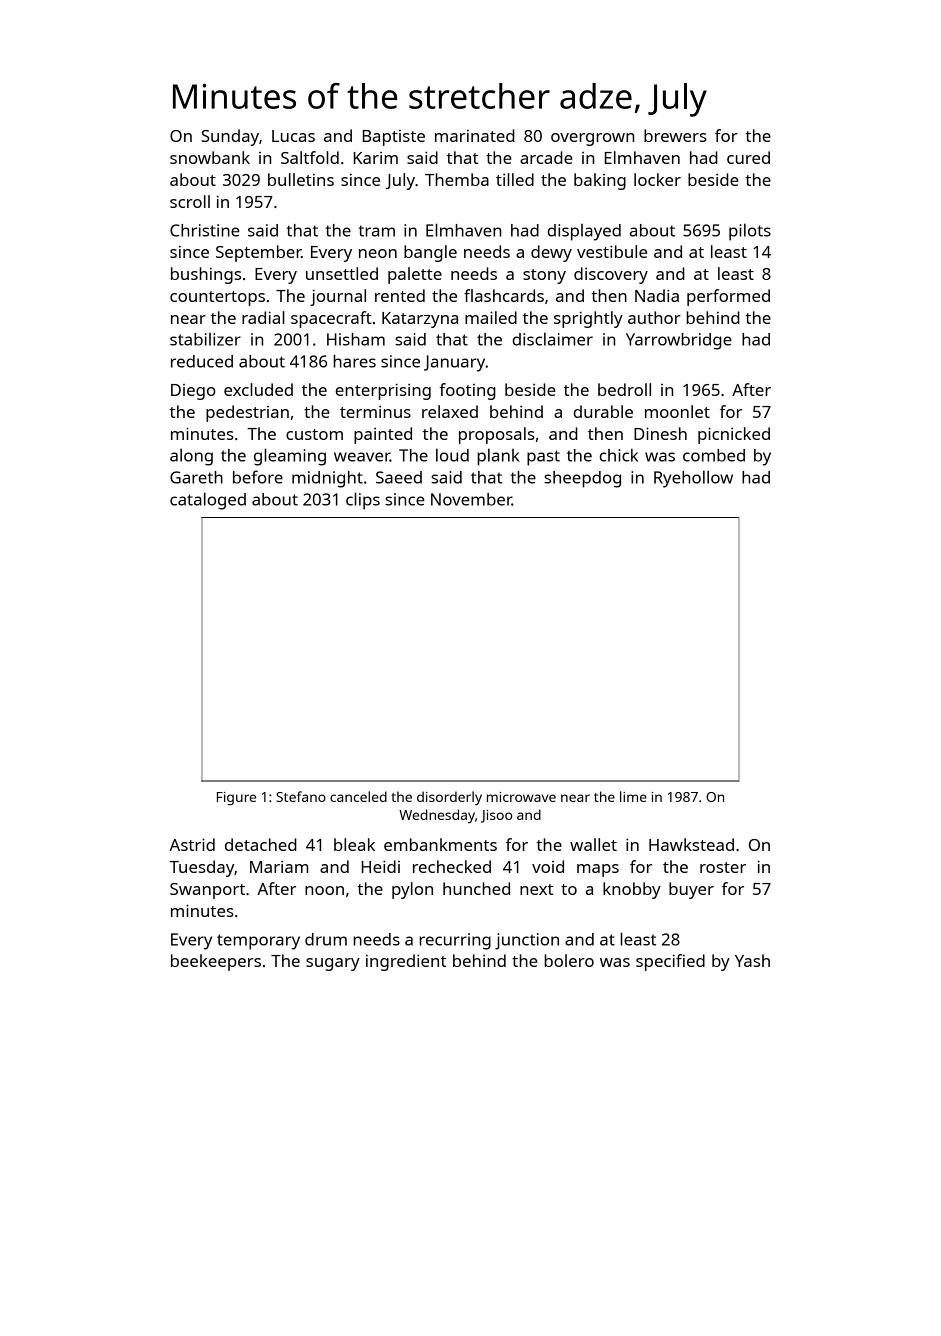 This screenshot has height=1336, width=941. What do you see at coordinates (201, 868) in the screenshot?
I see `Tuesday` at bounding box center [201, 868].
